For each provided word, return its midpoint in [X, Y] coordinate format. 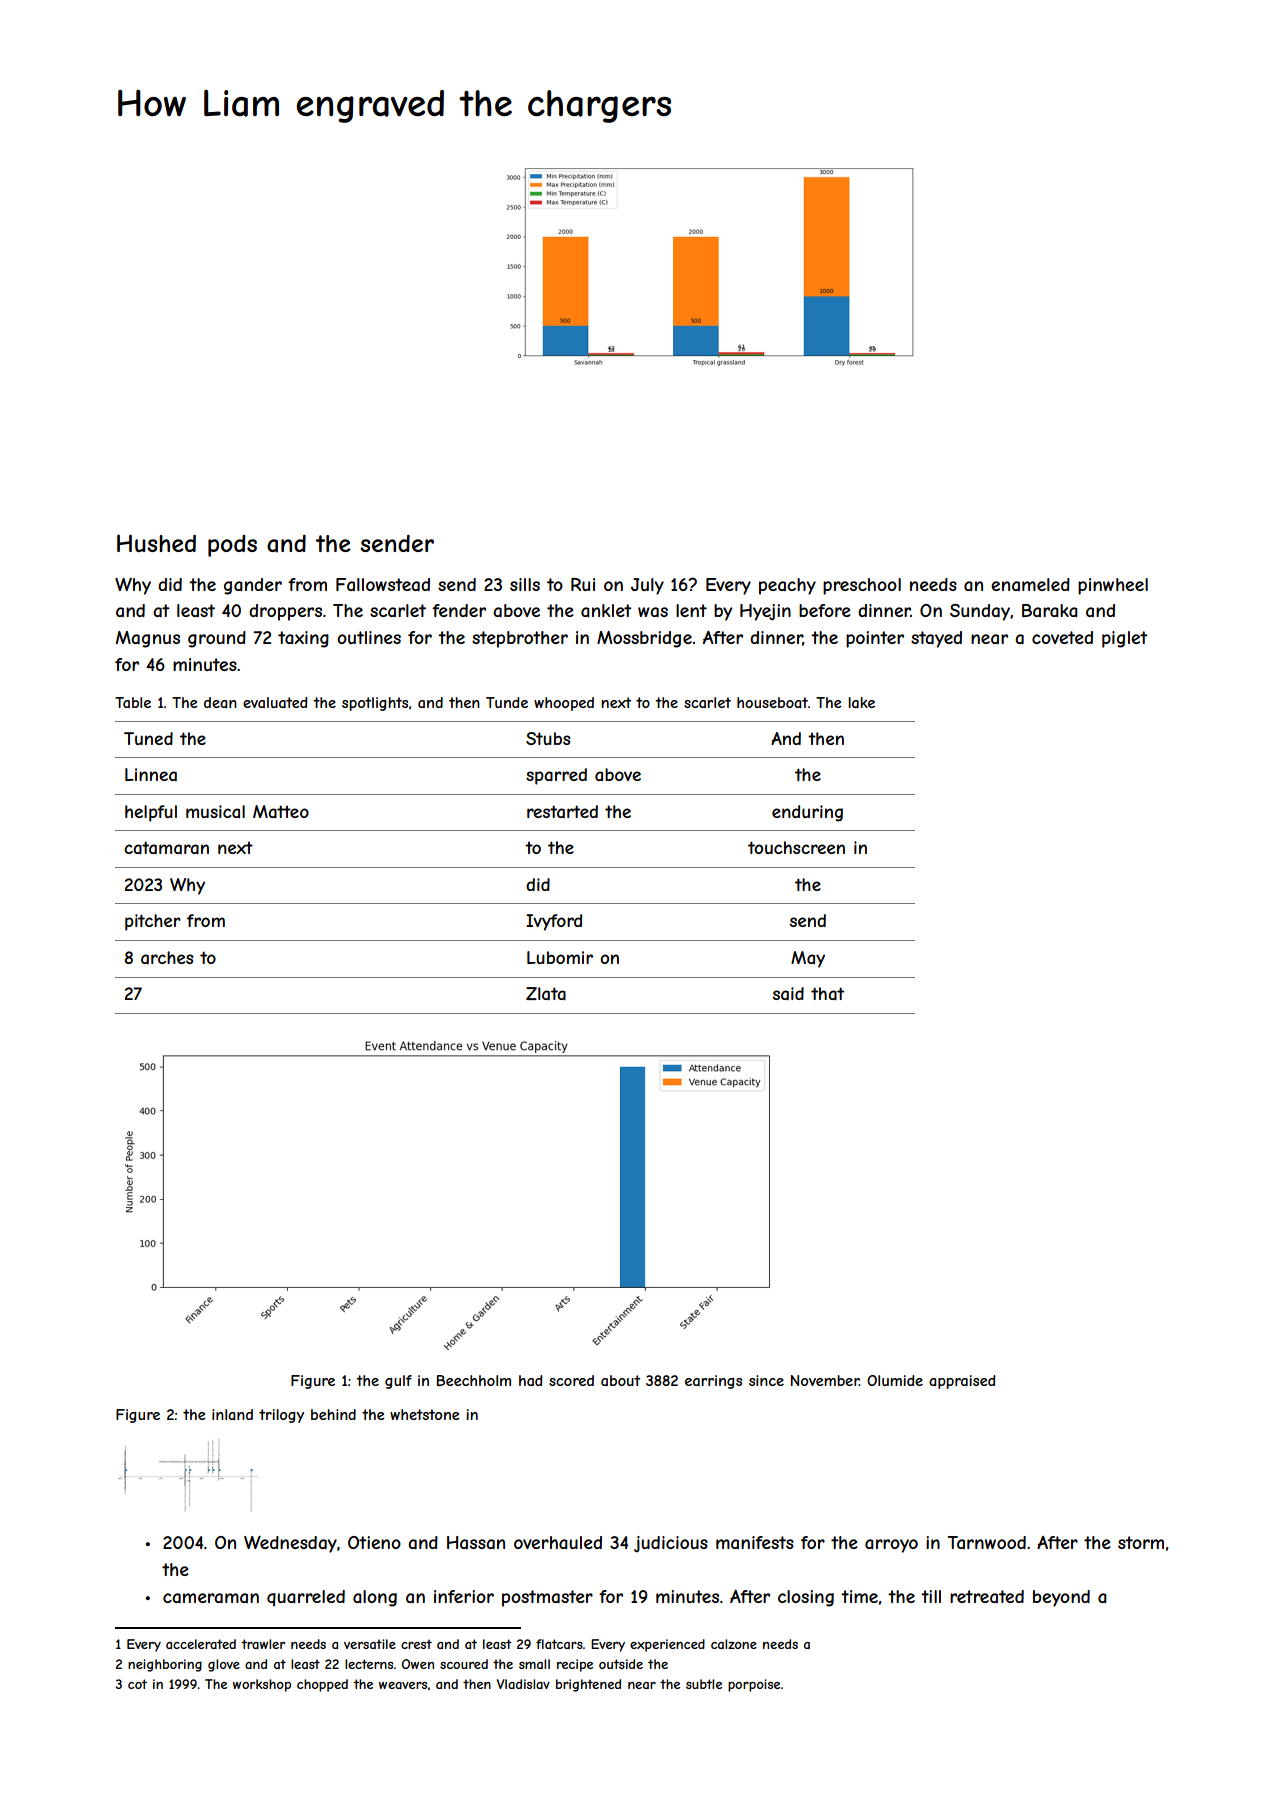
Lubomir [560, 957]
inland [232, 1414]
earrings [713, 1382]
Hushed [156, 543]
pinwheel [1113, 586]
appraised [962, 1382]
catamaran [166, 847]
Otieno [374, 1542]
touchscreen [796, 847]
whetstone [425, 1414]
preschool [862, 586]
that [827, 993]
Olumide [895, 1380]
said [788, 993]
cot [137, 1684]
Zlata [546, 993]
